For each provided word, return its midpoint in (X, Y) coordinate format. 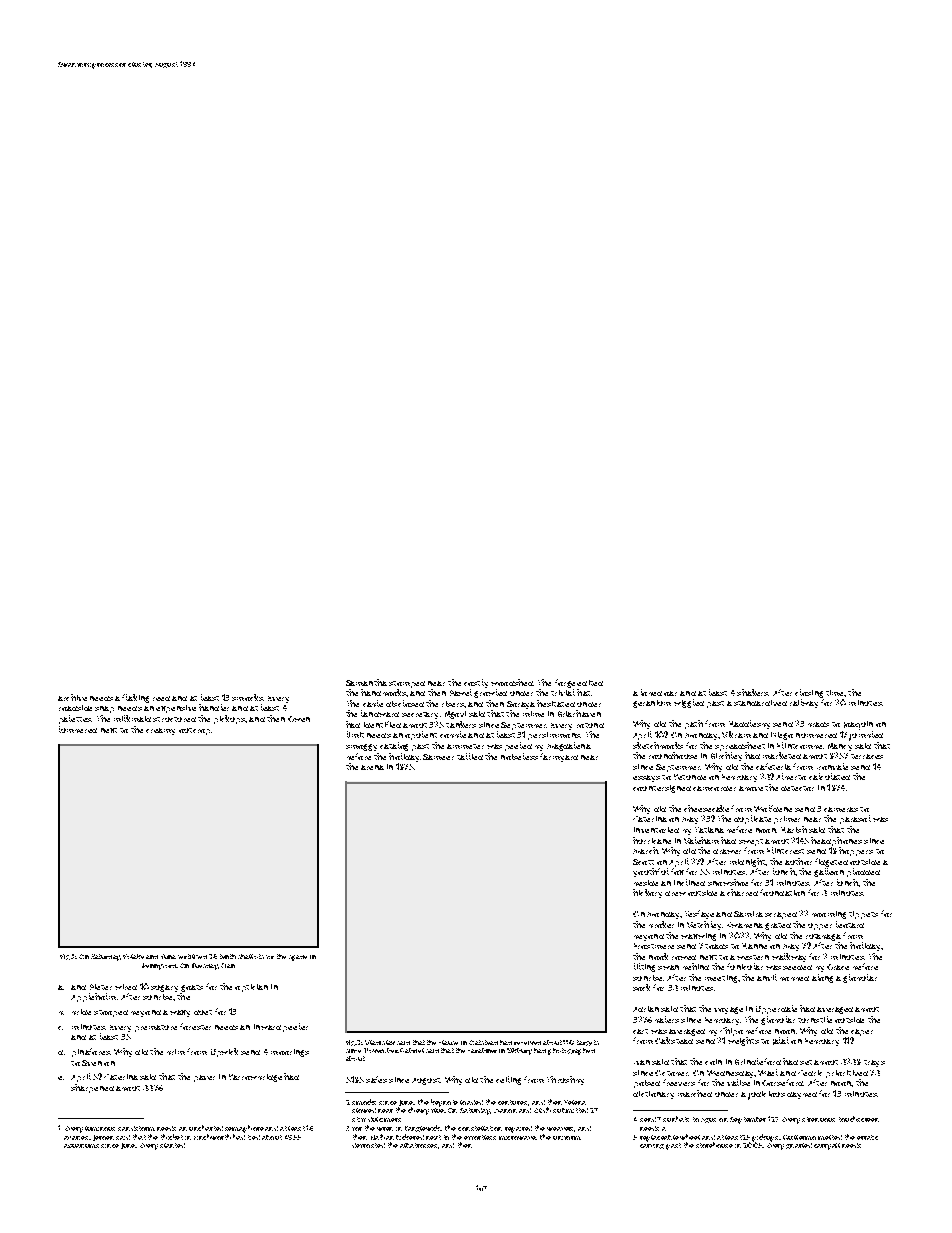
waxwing (698, 937)
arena (372, 767)
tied (254, 1137)
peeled (518, 746)
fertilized (192, 956)
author (798, 861)
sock (641, 987)
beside (646, 883)
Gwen (299, 719)
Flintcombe (799, 745)
